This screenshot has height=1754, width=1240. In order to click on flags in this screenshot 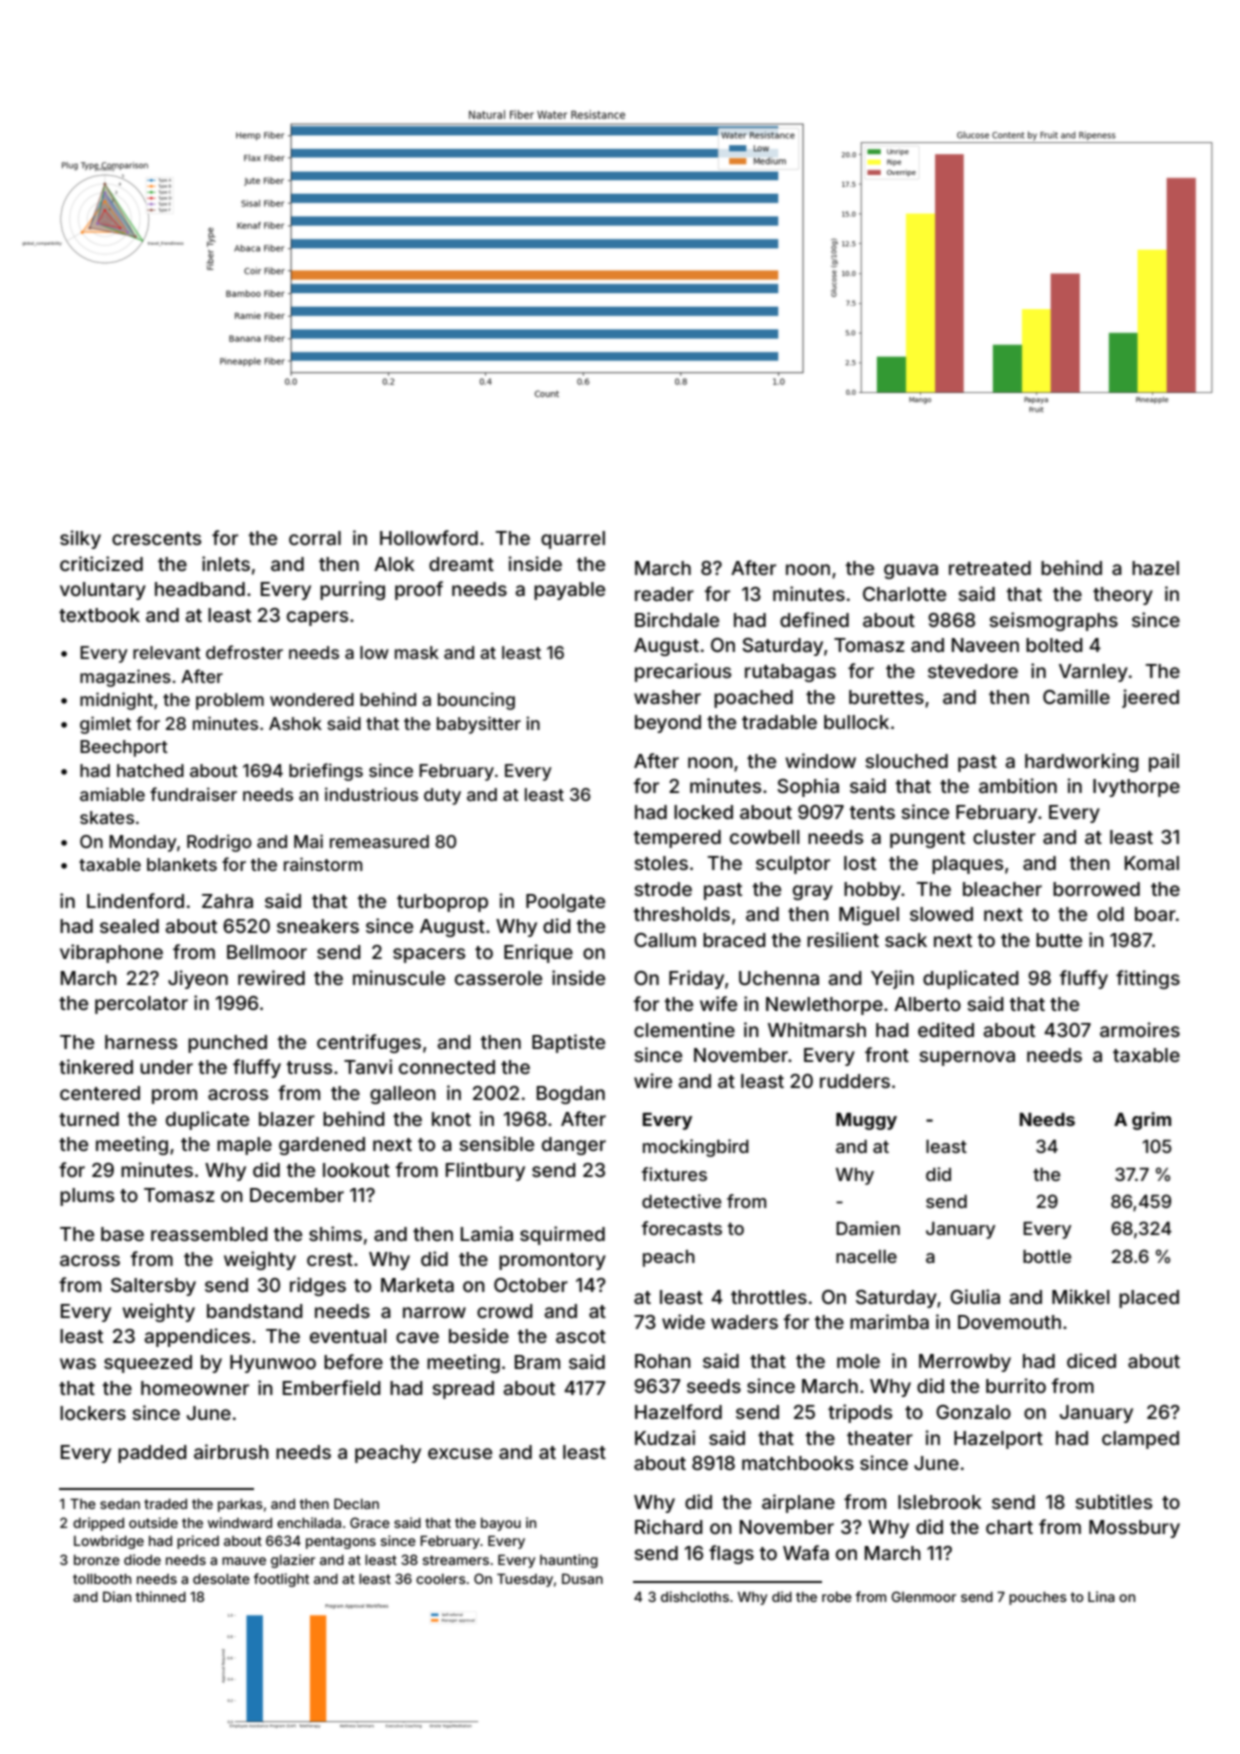, I will do `click(731, 1554)`.
